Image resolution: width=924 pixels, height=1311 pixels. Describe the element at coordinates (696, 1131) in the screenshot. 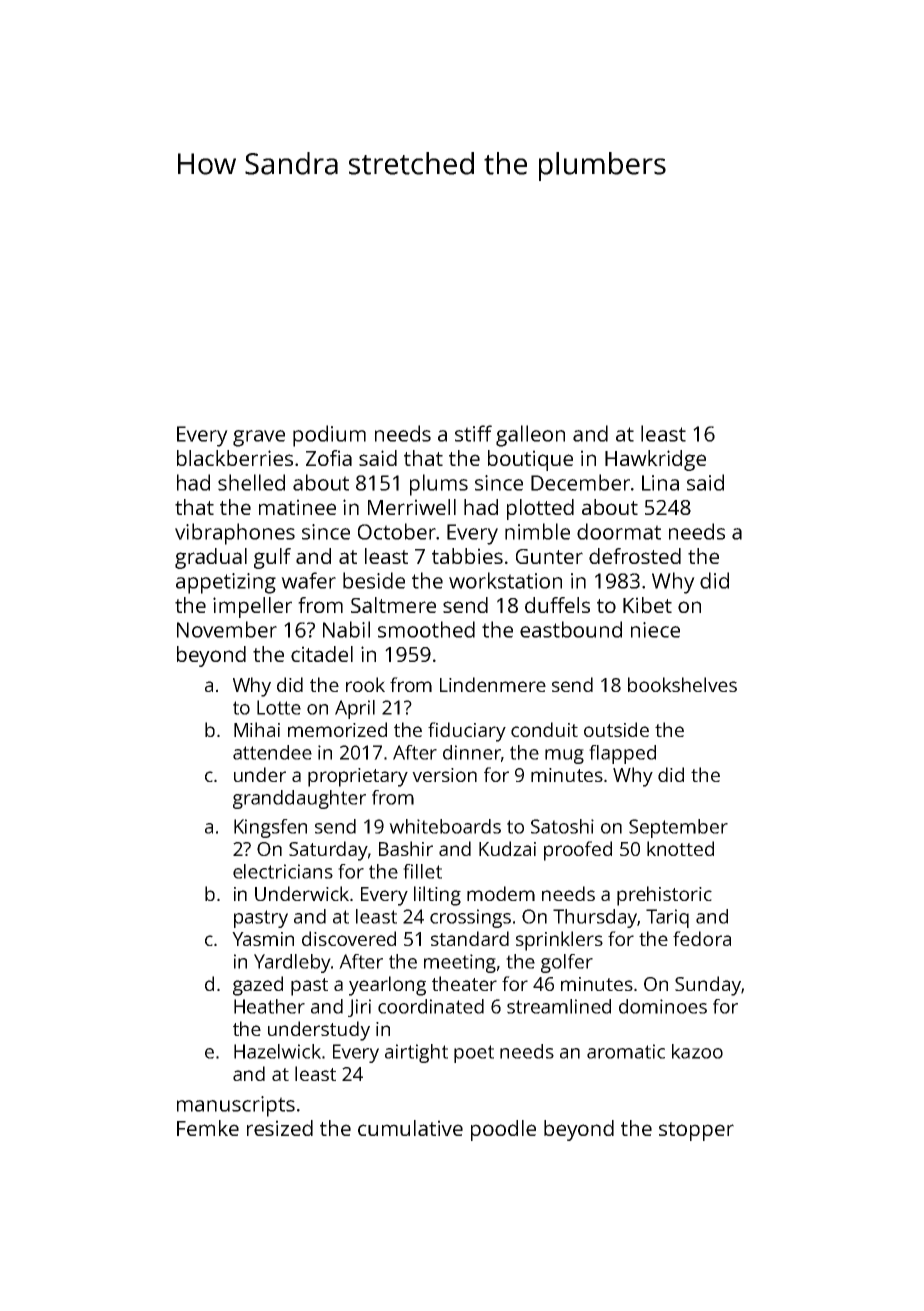

I see `stopper` at that location.
